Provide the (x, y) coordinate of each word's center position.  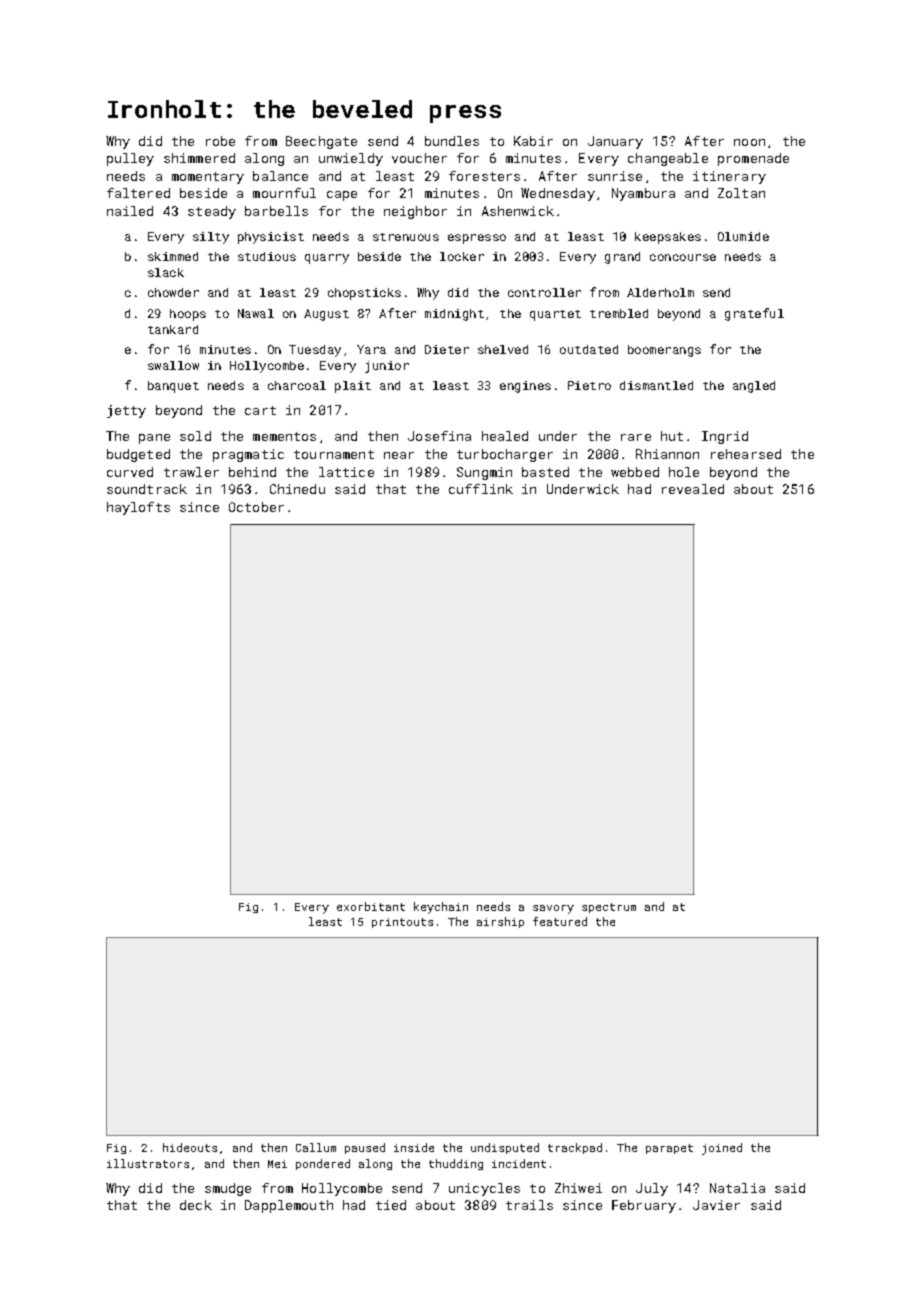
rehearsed (746, 454)
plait (353, 387)
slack (166, 272)
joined (722, 1149)
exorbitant (371, 906)
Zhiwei (578, 1188)
